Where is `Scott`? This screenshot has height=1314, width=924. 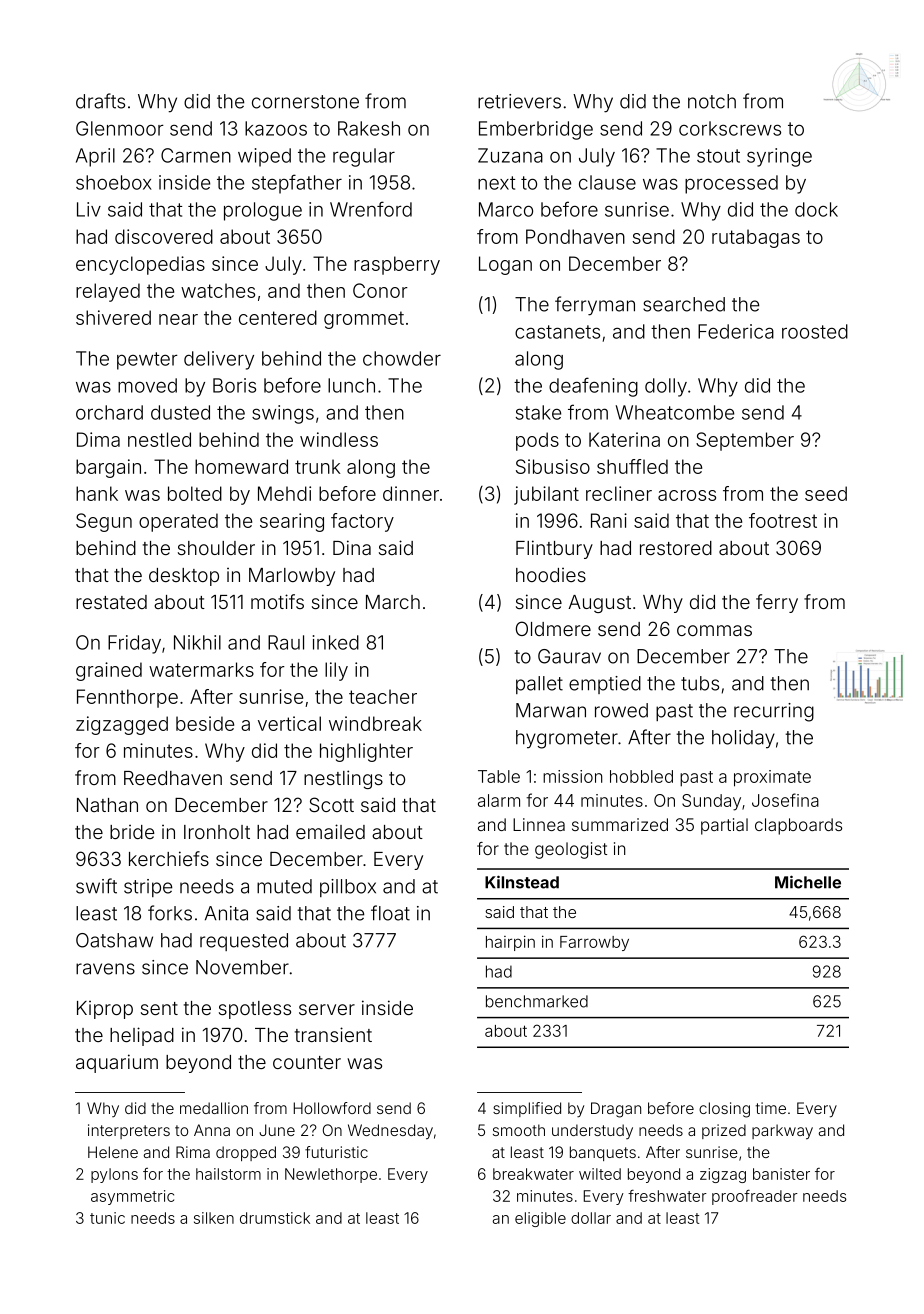
Scott is located at coordinates (331, 804).
